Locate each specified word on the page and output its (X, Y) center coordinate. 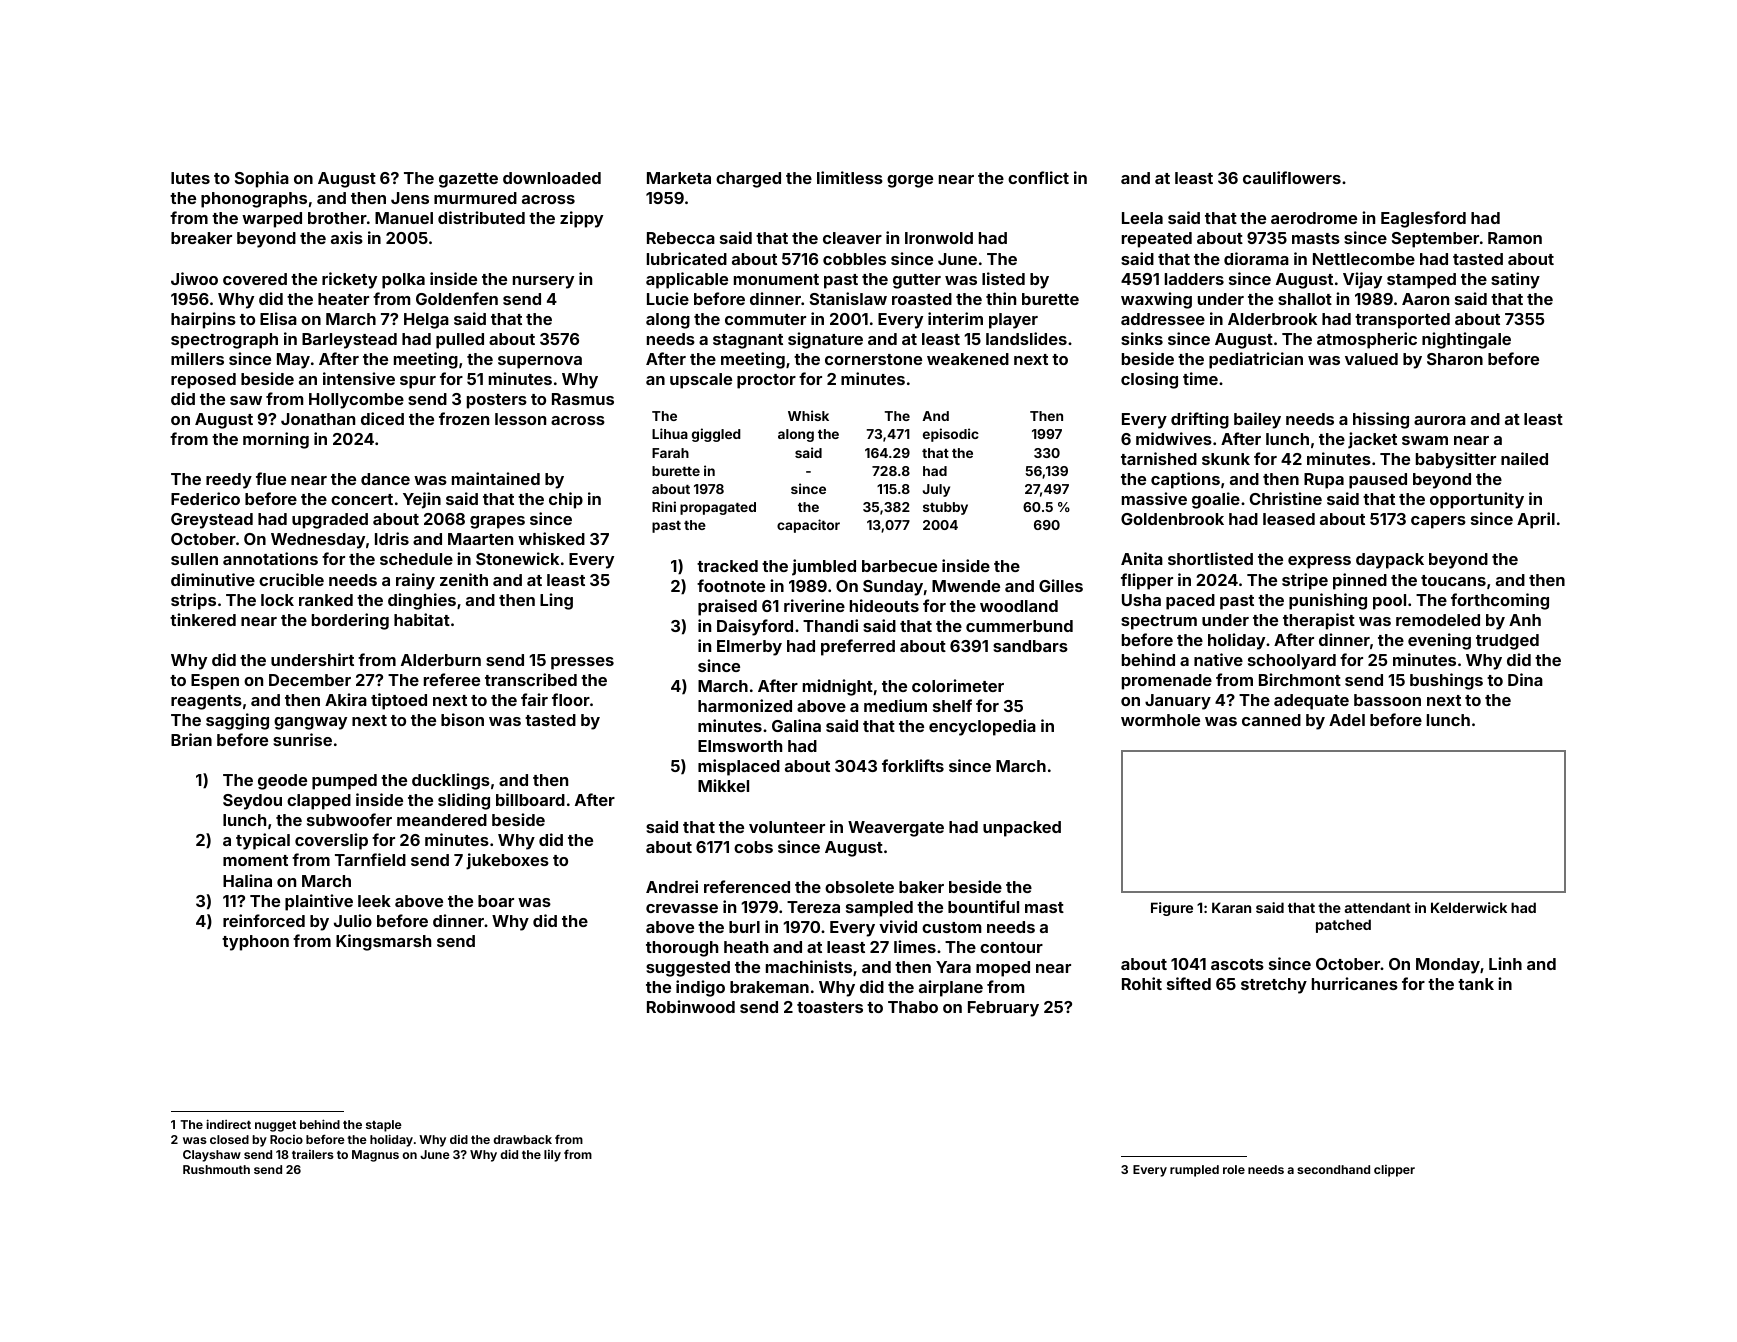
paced (1190, 602)
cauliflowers (1292, 177)
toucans (1453, 580)
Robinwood (691, 1006)
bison (462, 719)
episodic (951, 435)
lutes (190, 178)
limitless (850, 177)
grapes (497, 522)
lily (552, 1156)
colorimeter (958, 685)
